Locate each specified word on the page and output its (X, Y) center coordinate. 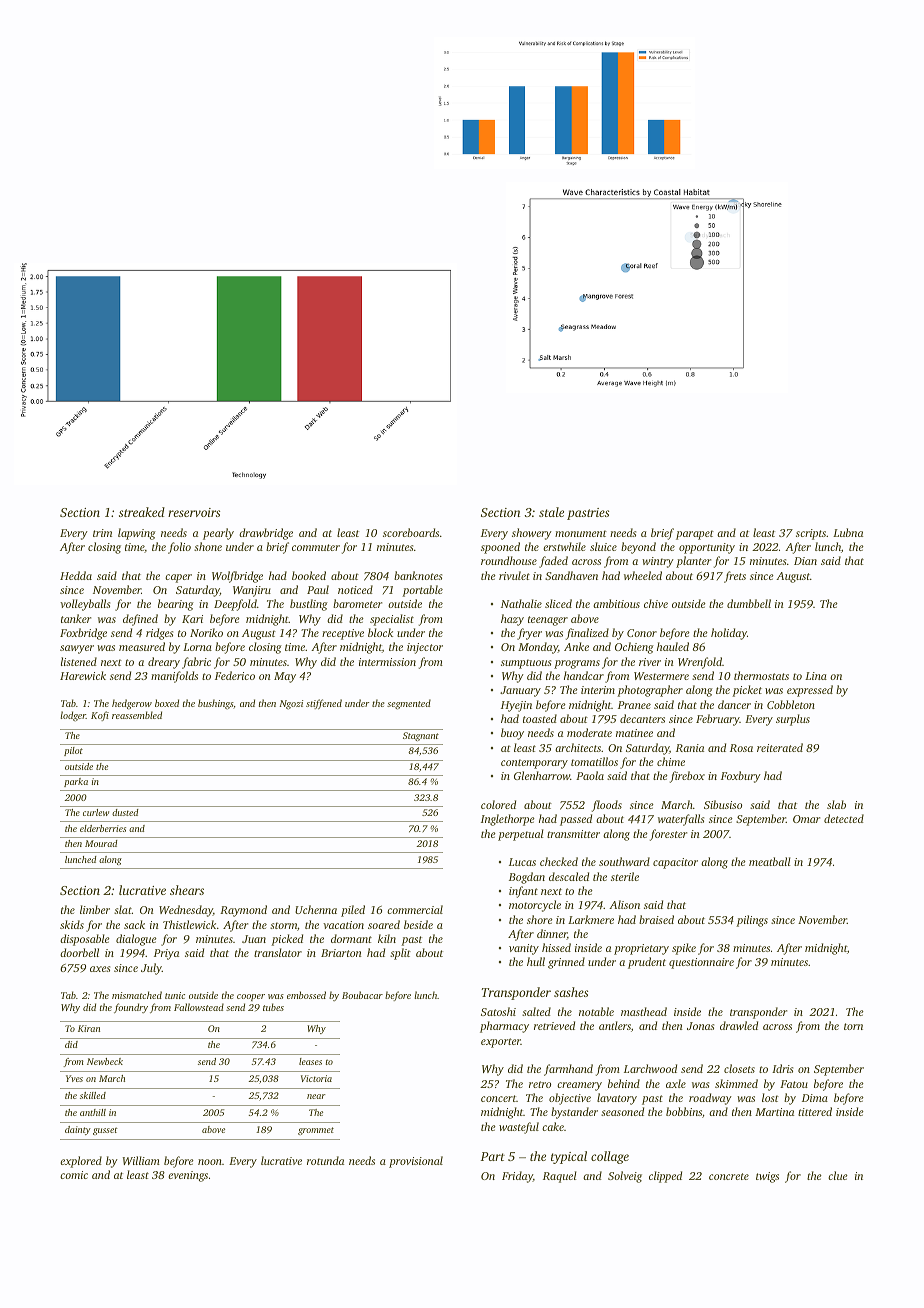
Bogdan (527, 878)
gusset (105, 1131)
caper (178, 578)
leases (310, 1061)
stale (551, 512)
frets (735, 577)
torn (853, 1026)
